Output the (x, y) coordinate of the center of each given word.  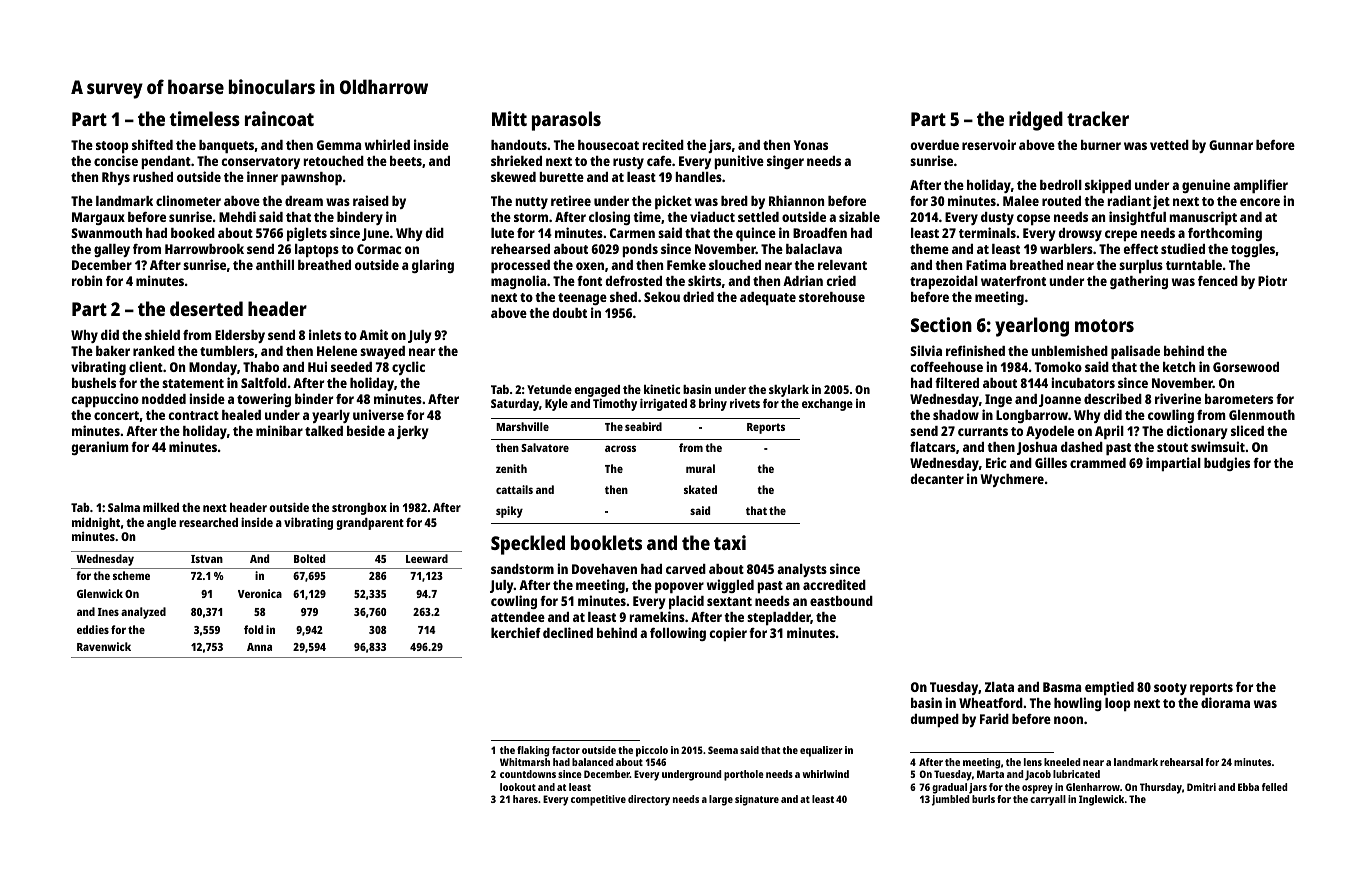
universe (378, 414)
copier (728, 634)
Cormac (379, 249)
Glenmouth (1262, 415)
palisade (1135, 352)
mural (700, 468)
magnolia (518, 282)
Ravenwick (104, 646)
